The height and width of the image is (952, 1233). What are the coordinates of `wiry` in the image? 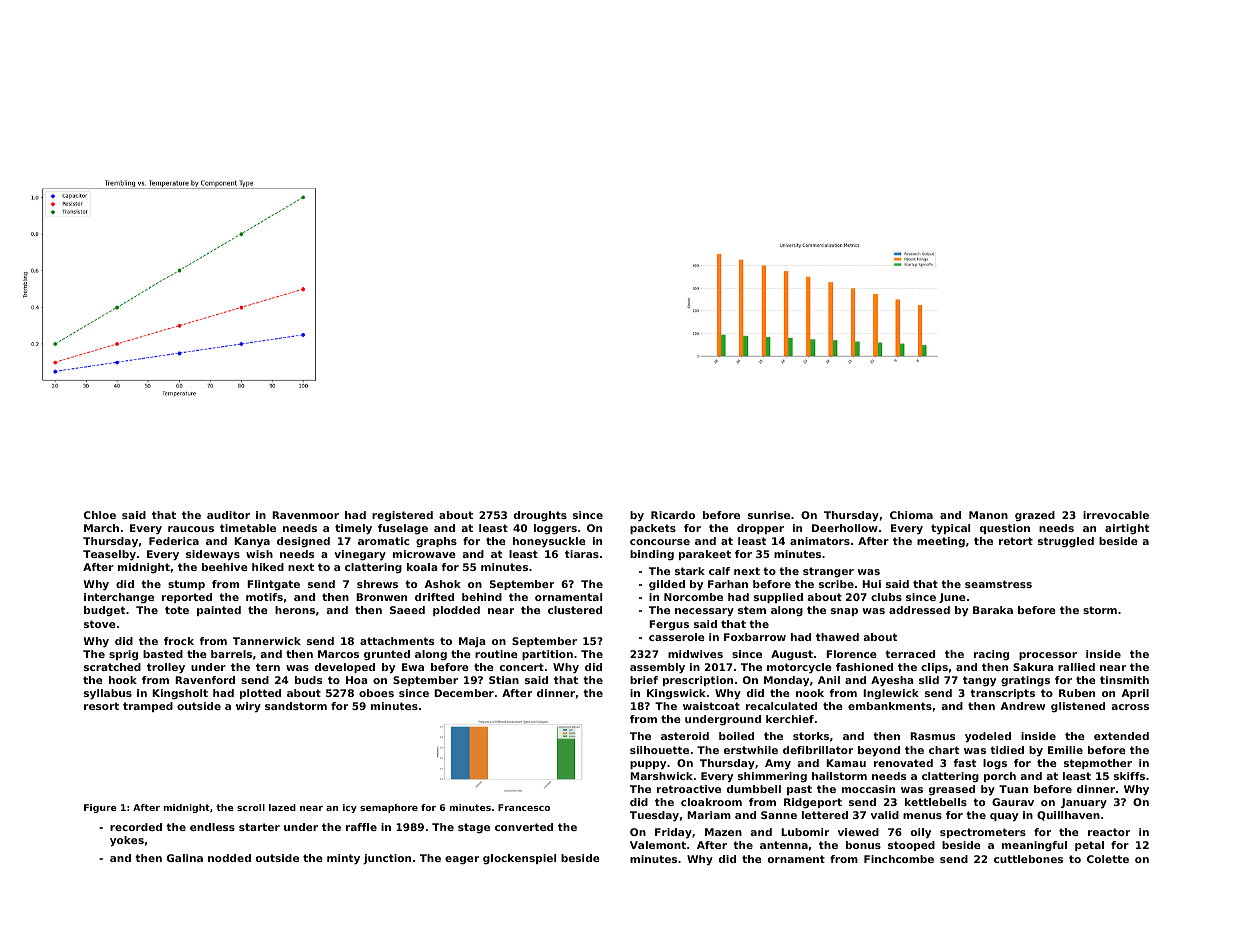 It's located at (248, 707).
